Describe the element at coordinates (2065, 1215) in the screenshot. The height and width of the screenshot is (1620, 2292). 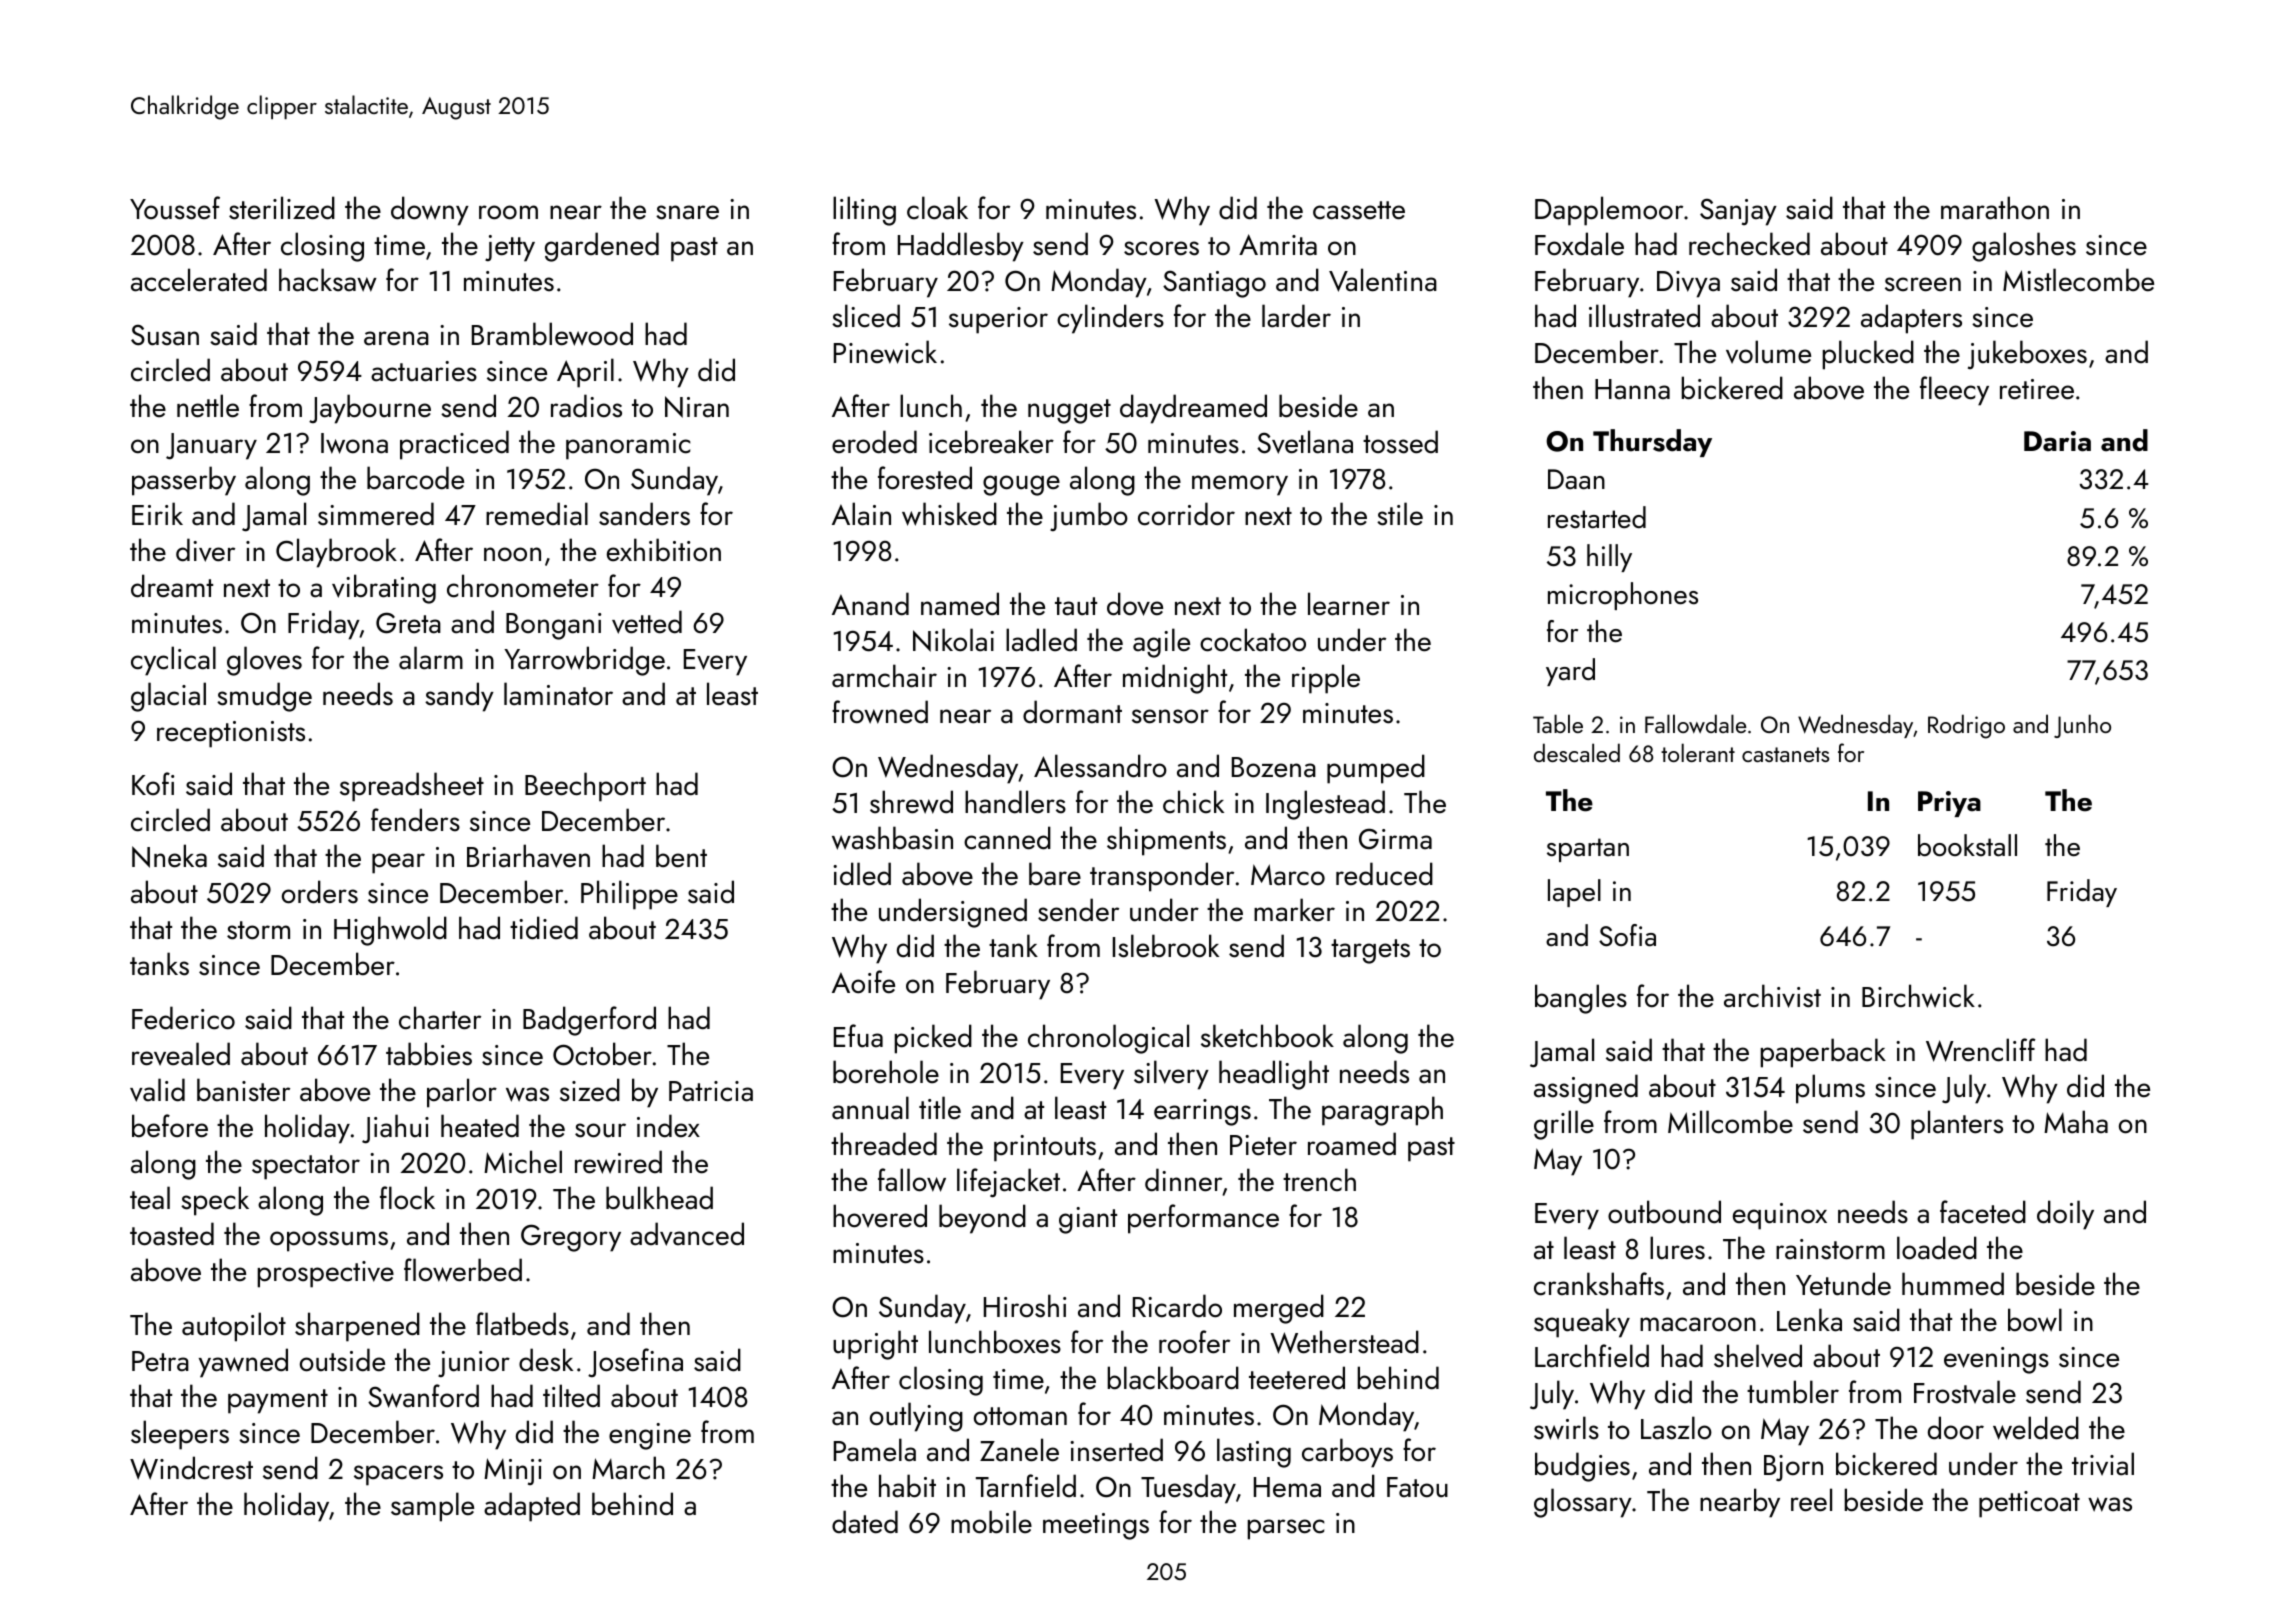
I see `doily` at that location.
